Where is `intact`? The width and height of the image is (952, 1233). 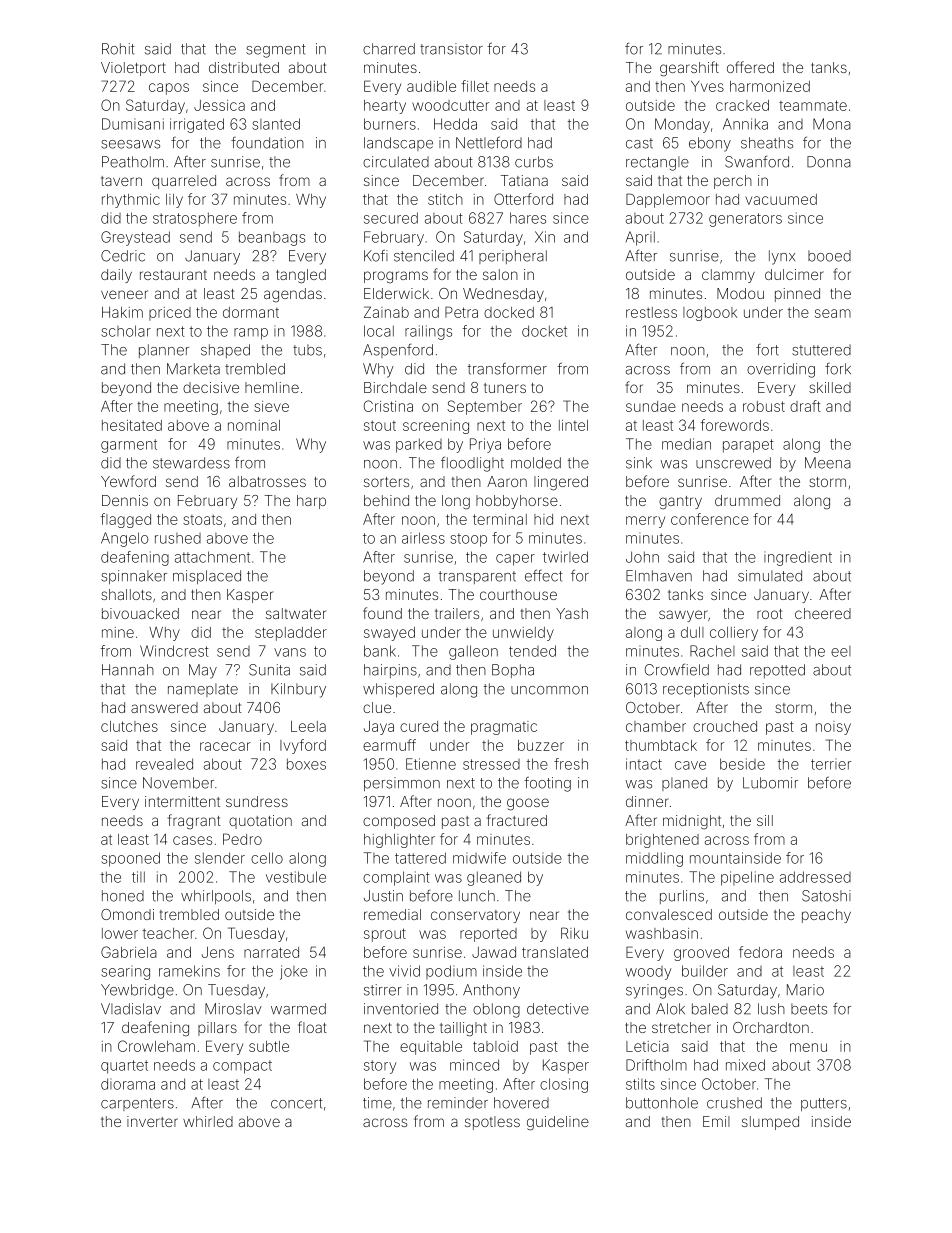 intact is located at coordinates (644, 764).
